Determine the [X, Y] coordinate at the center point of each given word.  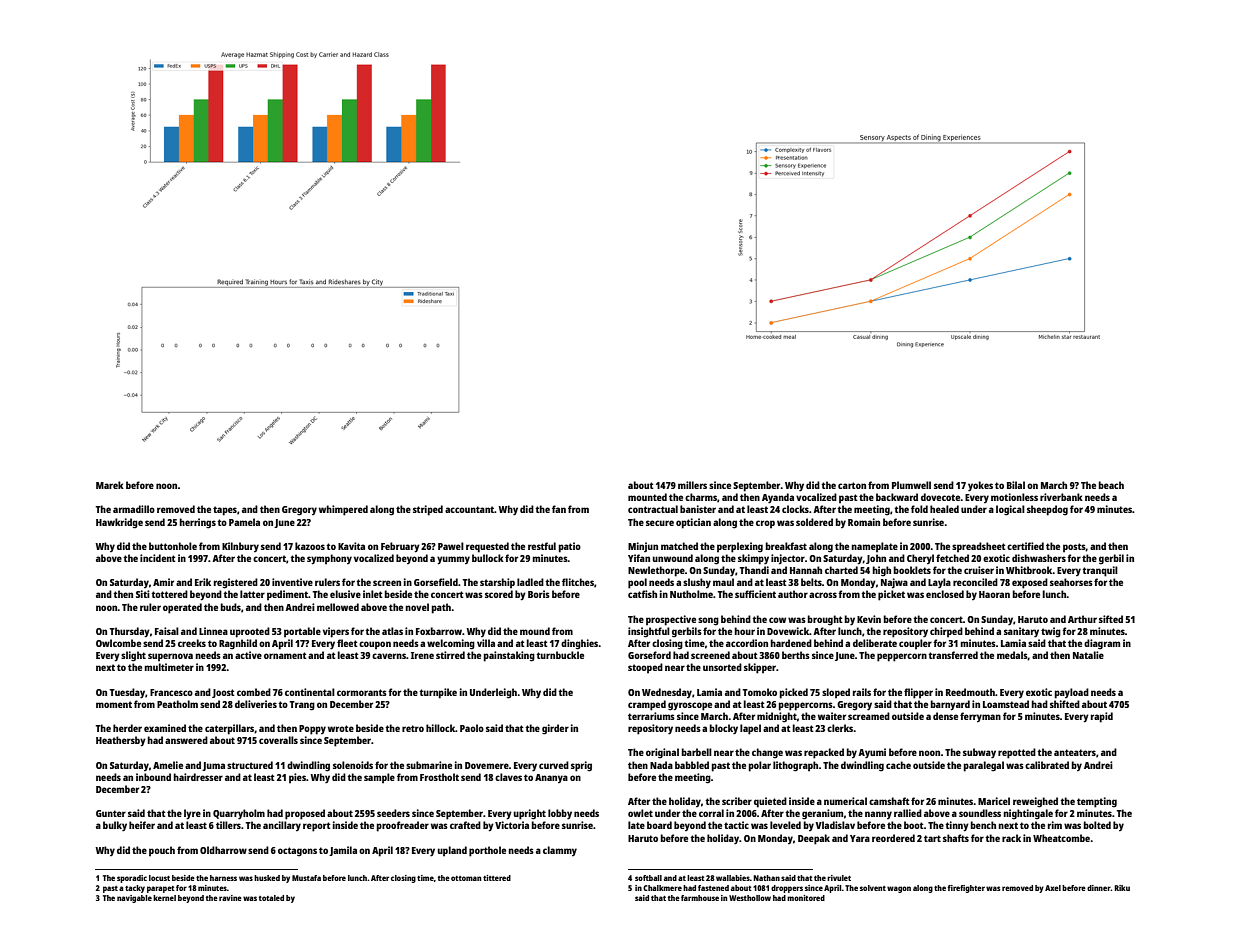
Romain [864, 522]
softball [648, 878]
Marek [110, 485]
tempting [1097, 802]
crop [765, 524]
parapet [161, 889]
